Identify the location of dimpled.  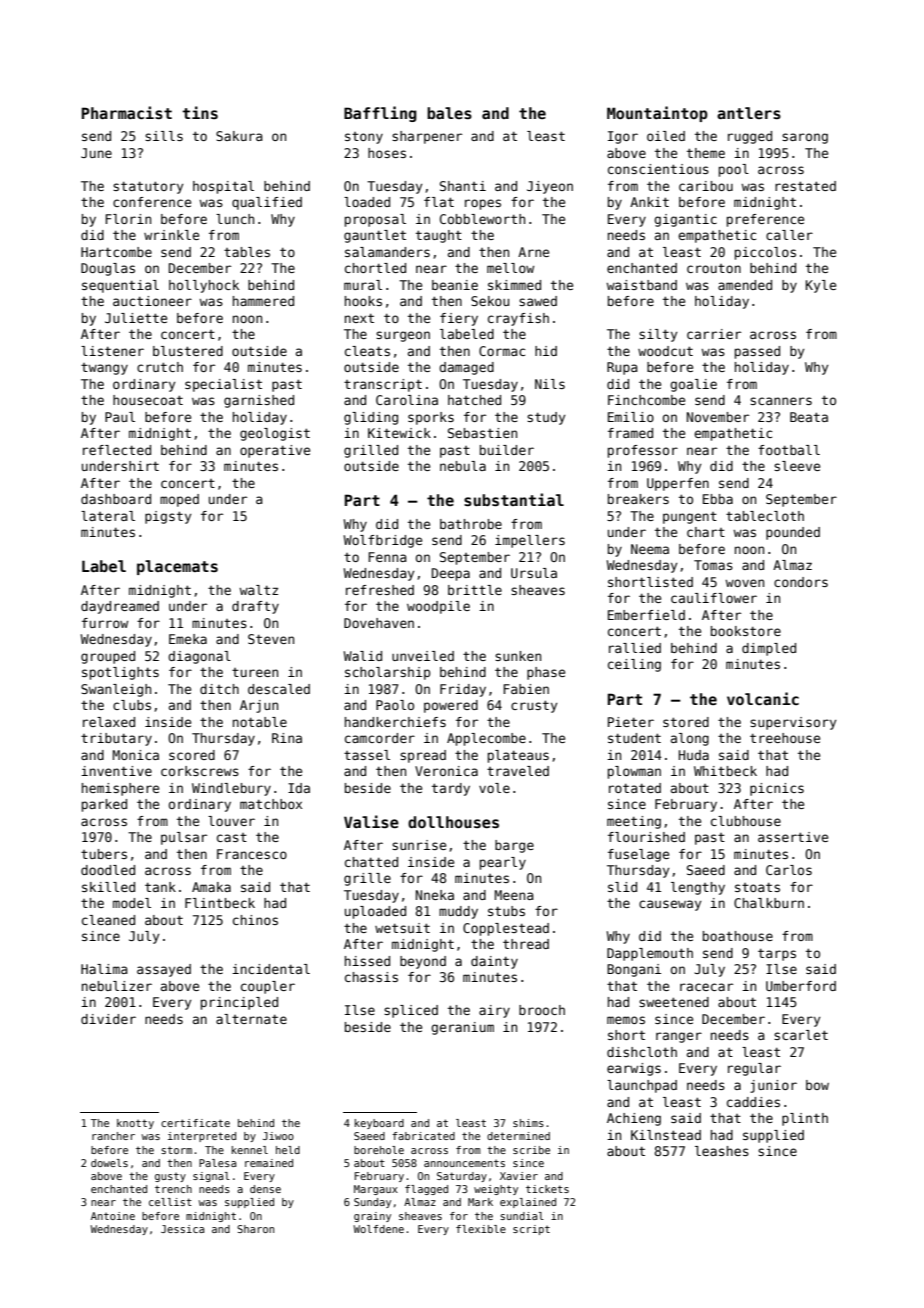
(769, 649).
